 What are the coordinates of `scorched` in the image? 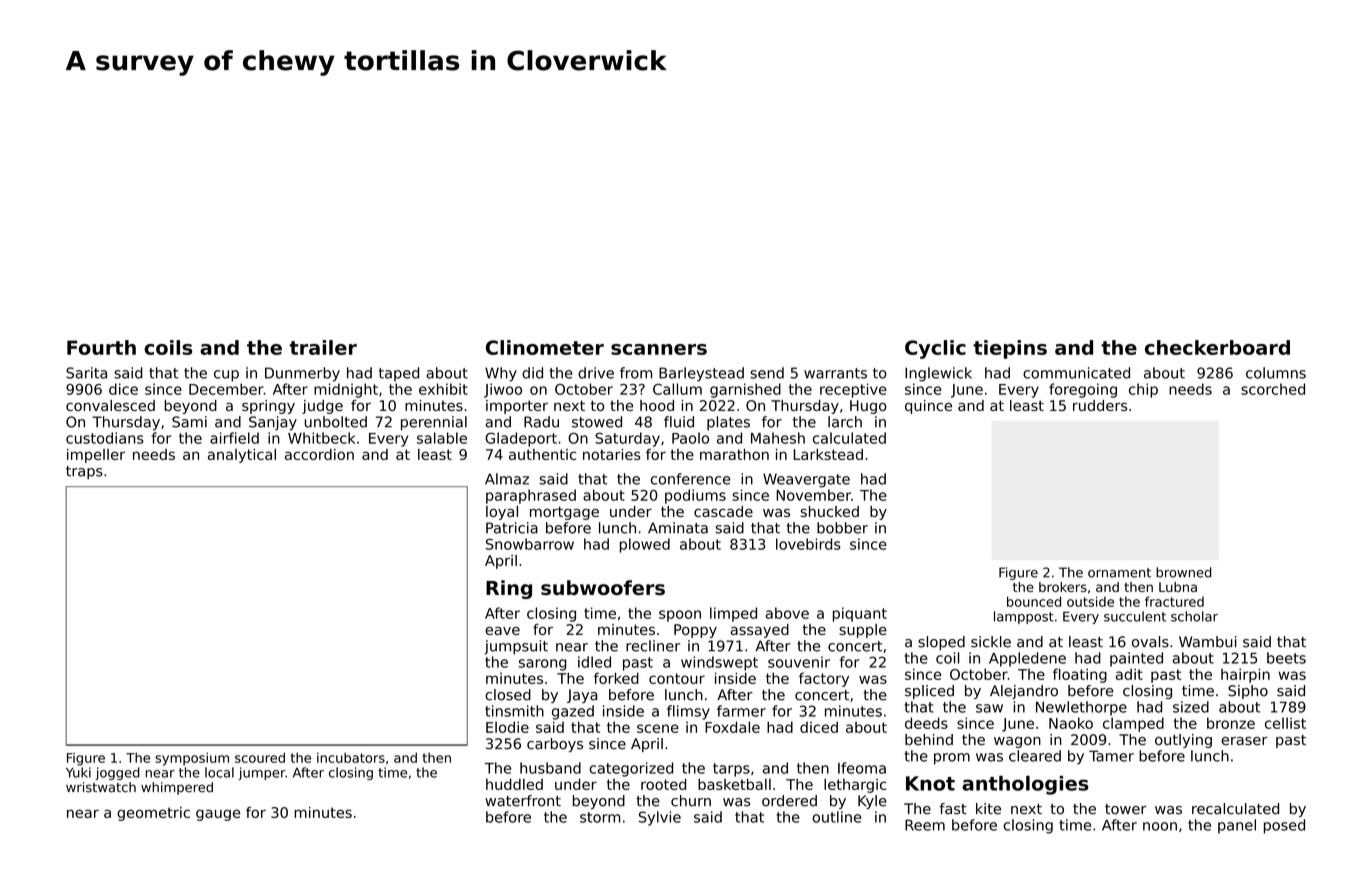 It's located at (1273, 389).
